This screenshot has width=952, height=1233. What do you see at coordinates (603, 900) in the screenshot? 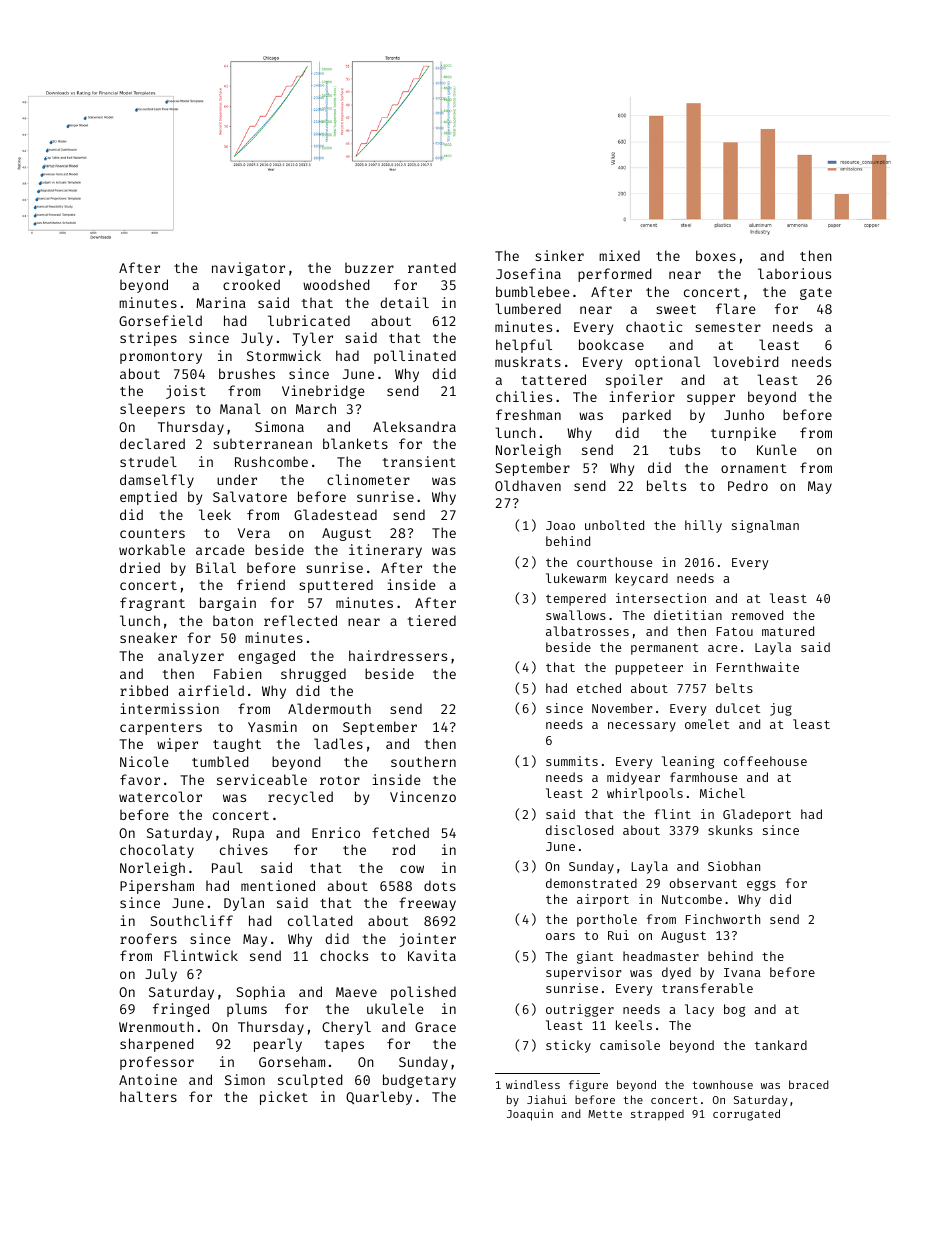
I see `airport` at bounding box center [603, 900].
